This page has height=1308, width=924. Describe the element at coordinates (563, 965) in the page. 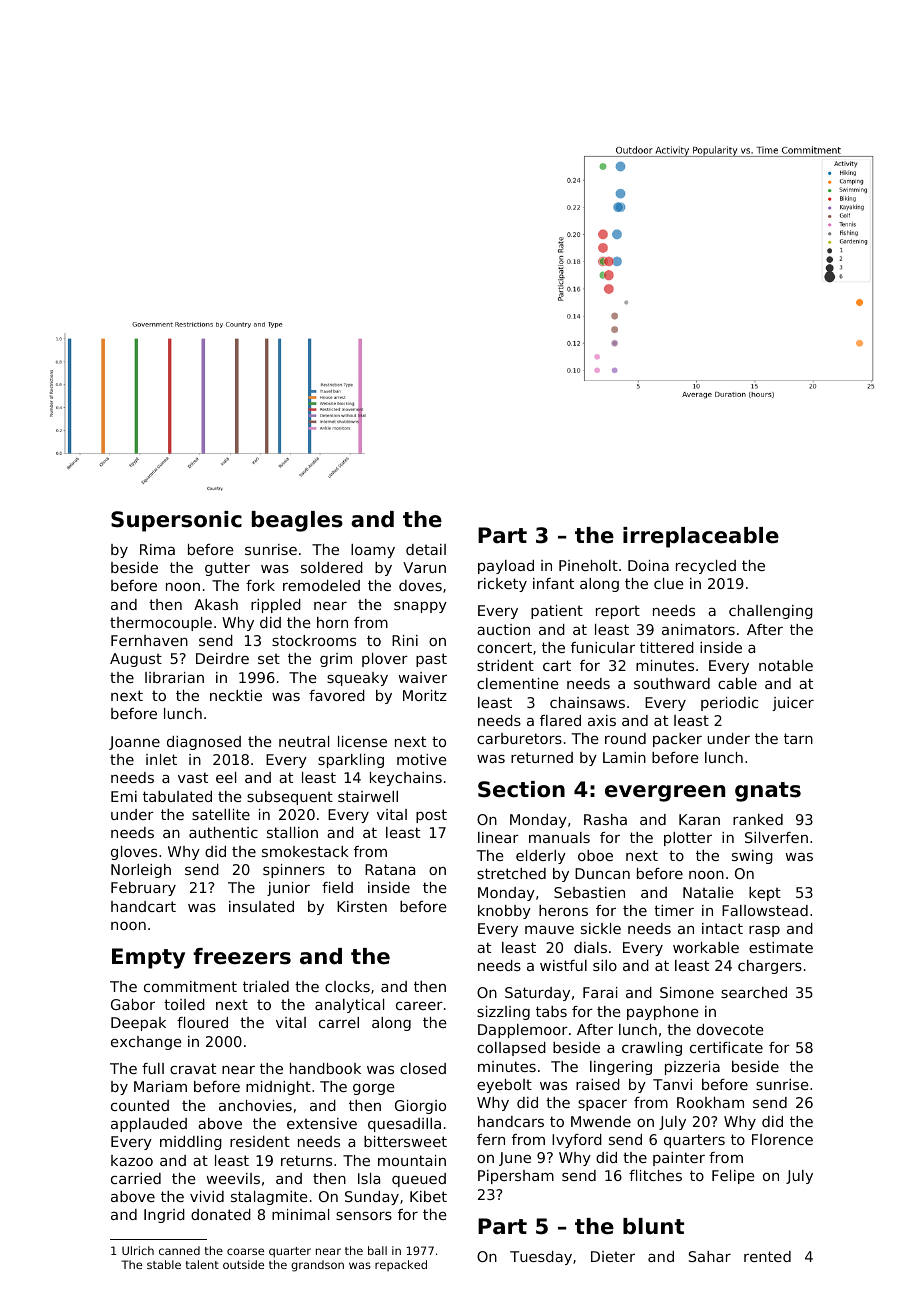

I see `wistful` at that location.
